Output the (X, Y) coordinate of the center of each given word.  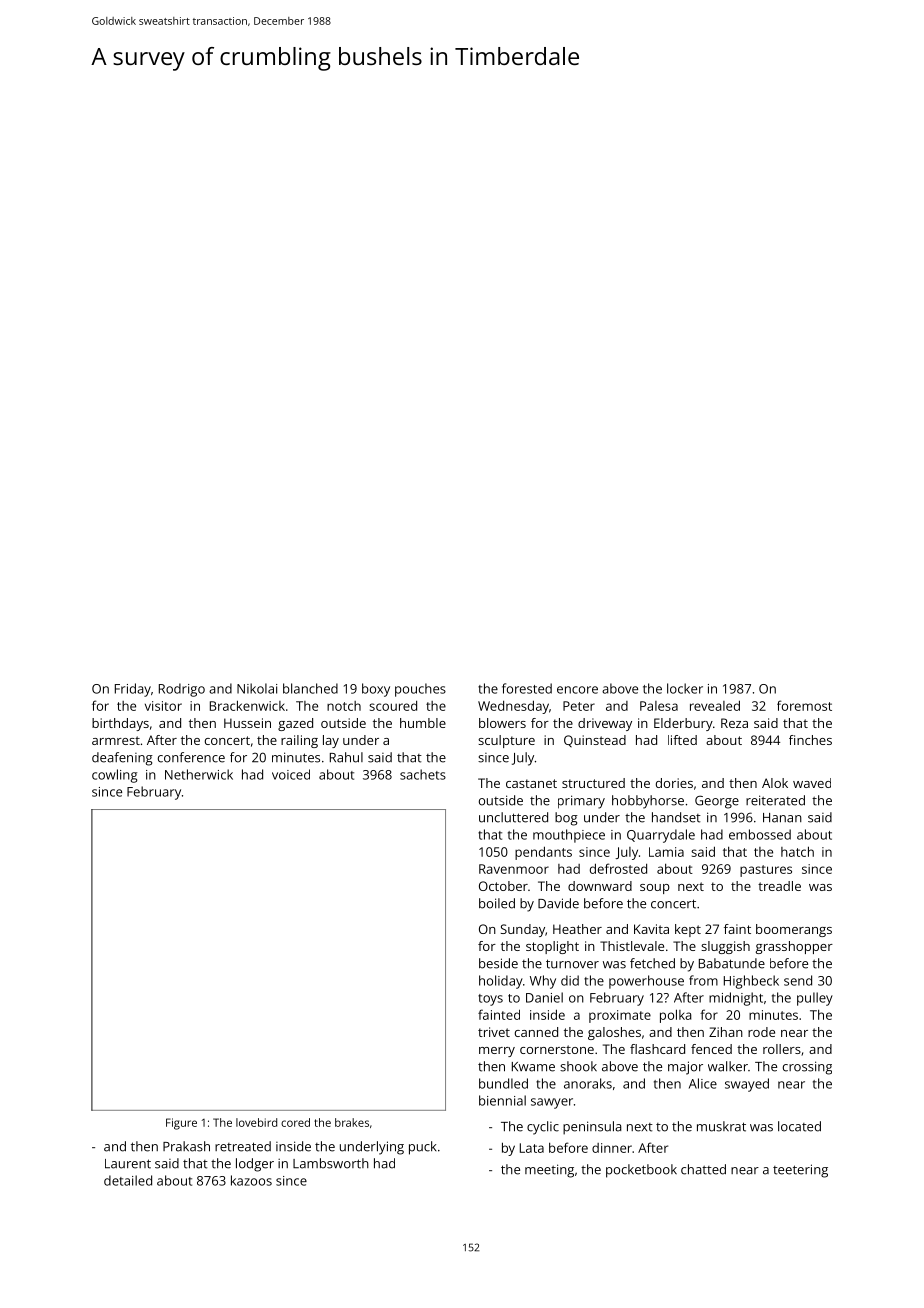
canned (536, 1032)
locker (685, 688)
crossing (807, 1068)
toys (490, 1000)
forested (527, 688)
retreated (243, 1146)
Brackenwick (247, 705)
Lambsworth (331, 1163)
